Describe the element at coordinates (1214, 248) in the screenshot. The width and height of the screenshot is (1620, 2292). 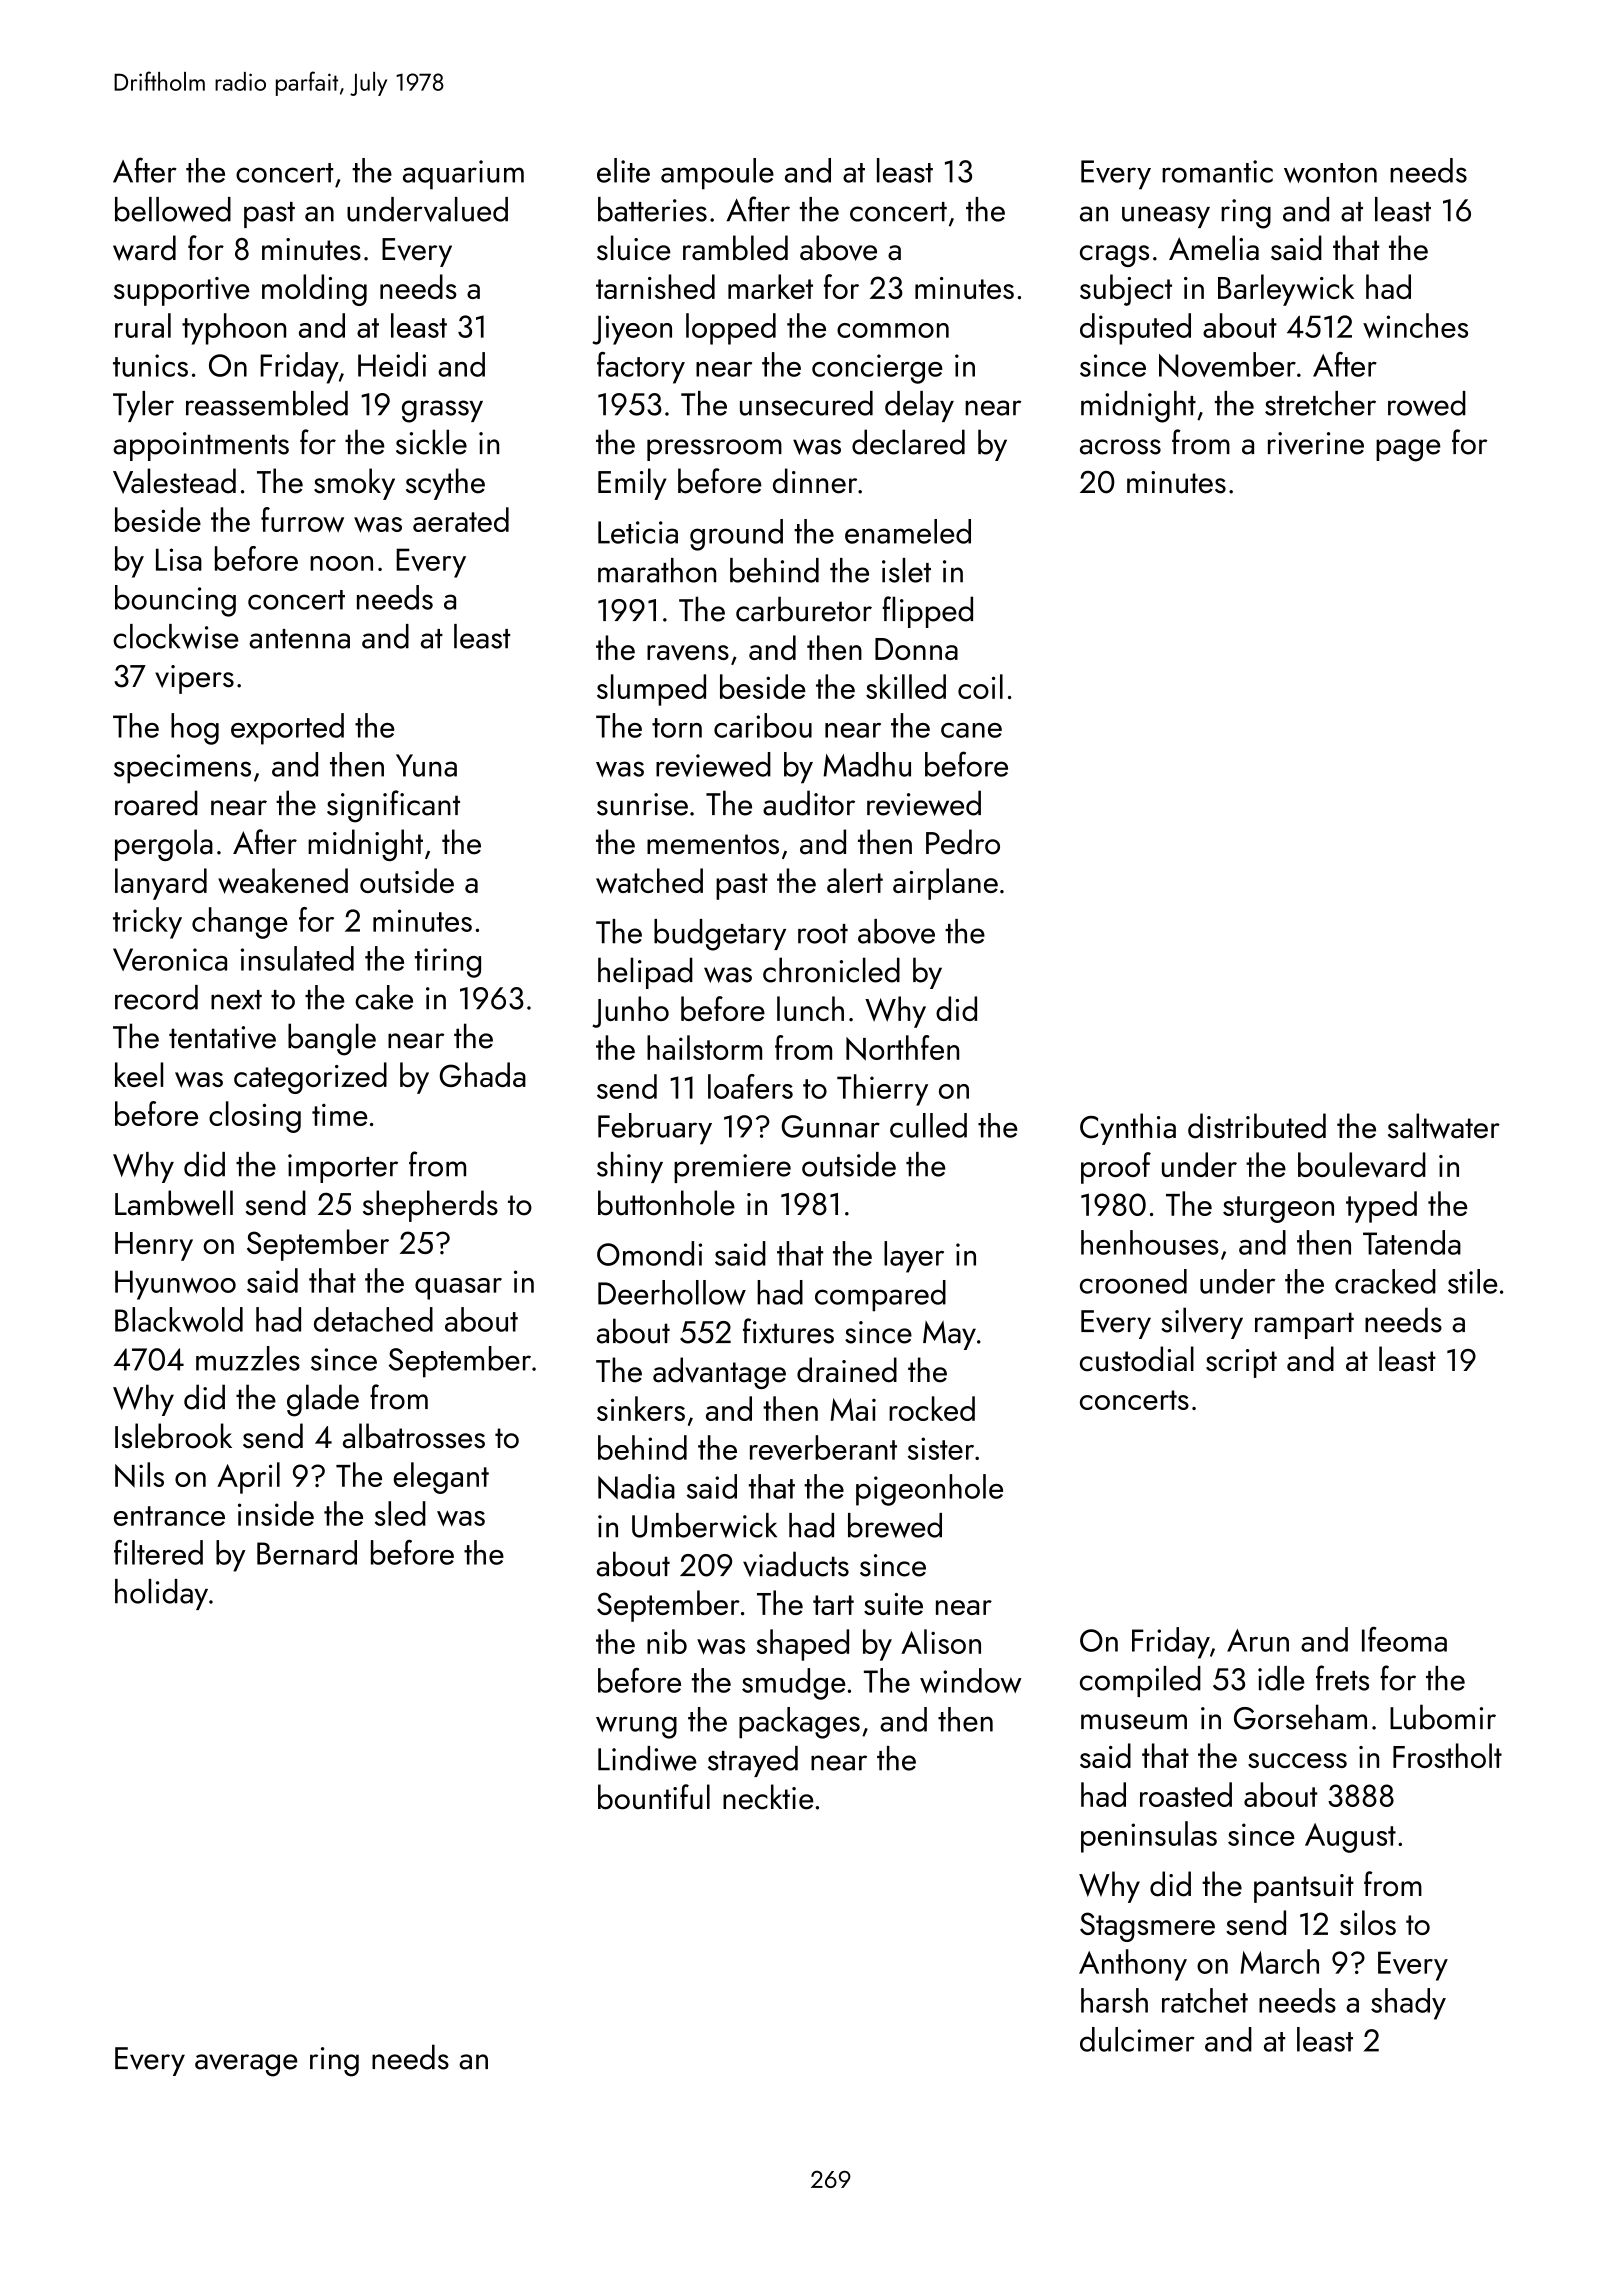
I see `Amelia` at that location.
